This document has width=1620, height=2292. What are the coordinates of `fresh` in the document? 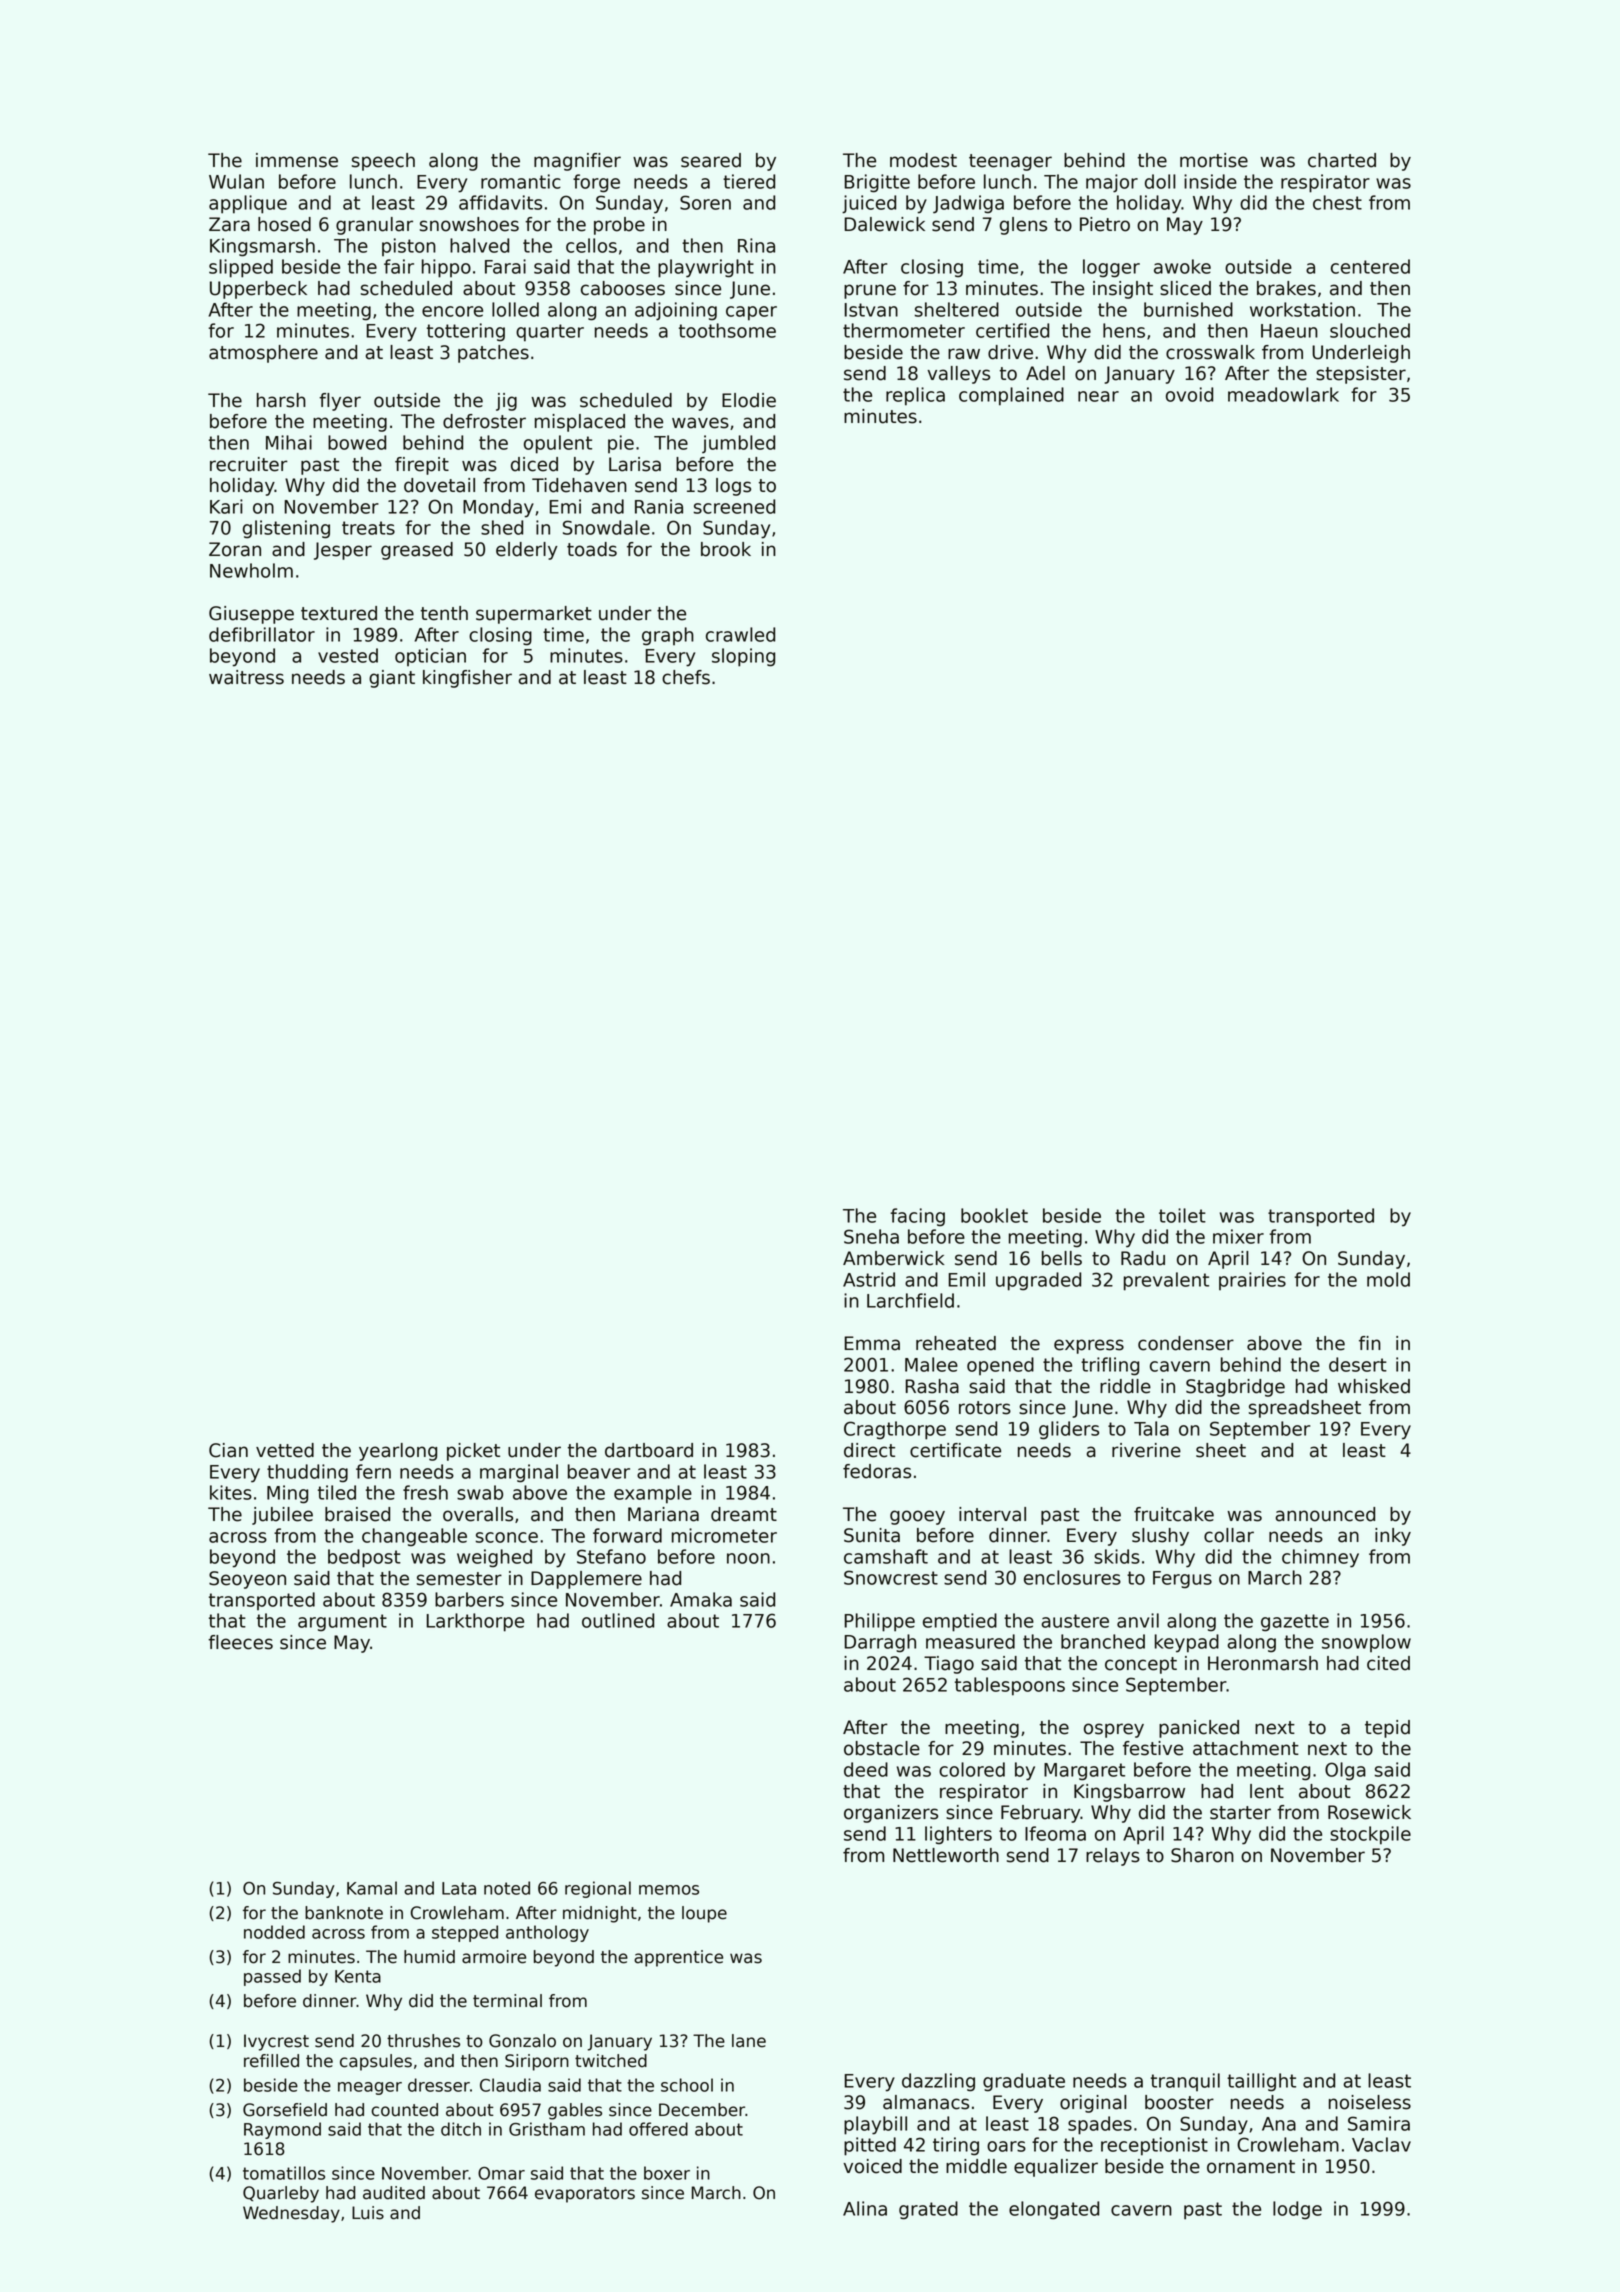 It's located at (425, 1492).
